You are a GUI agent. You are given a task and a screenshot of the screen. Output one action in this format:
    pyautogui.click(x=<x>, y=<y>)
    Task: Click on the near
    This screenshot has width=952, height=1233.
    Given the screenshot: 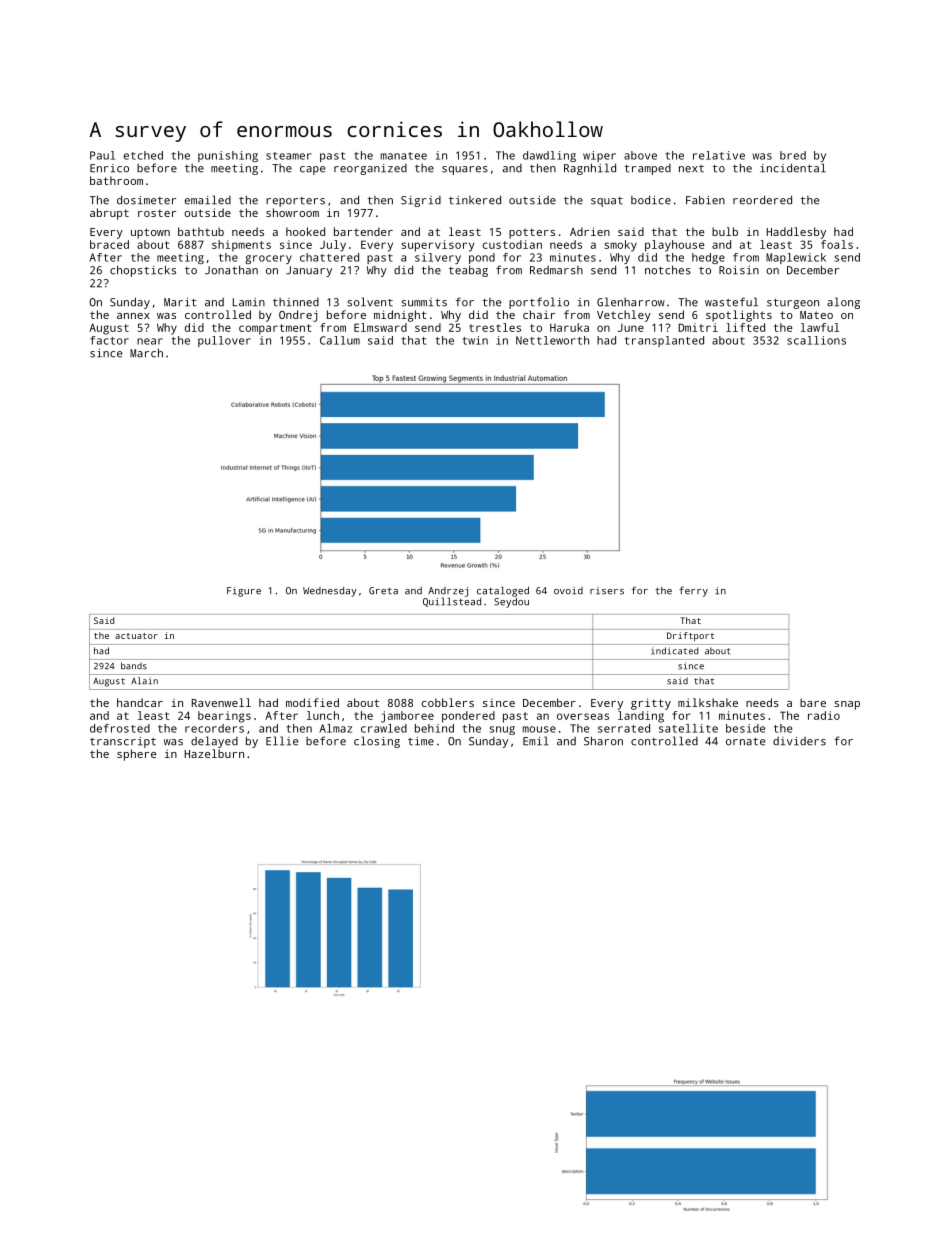 What is the action you would take?
    pyautogui.click(x=150, y=341)
